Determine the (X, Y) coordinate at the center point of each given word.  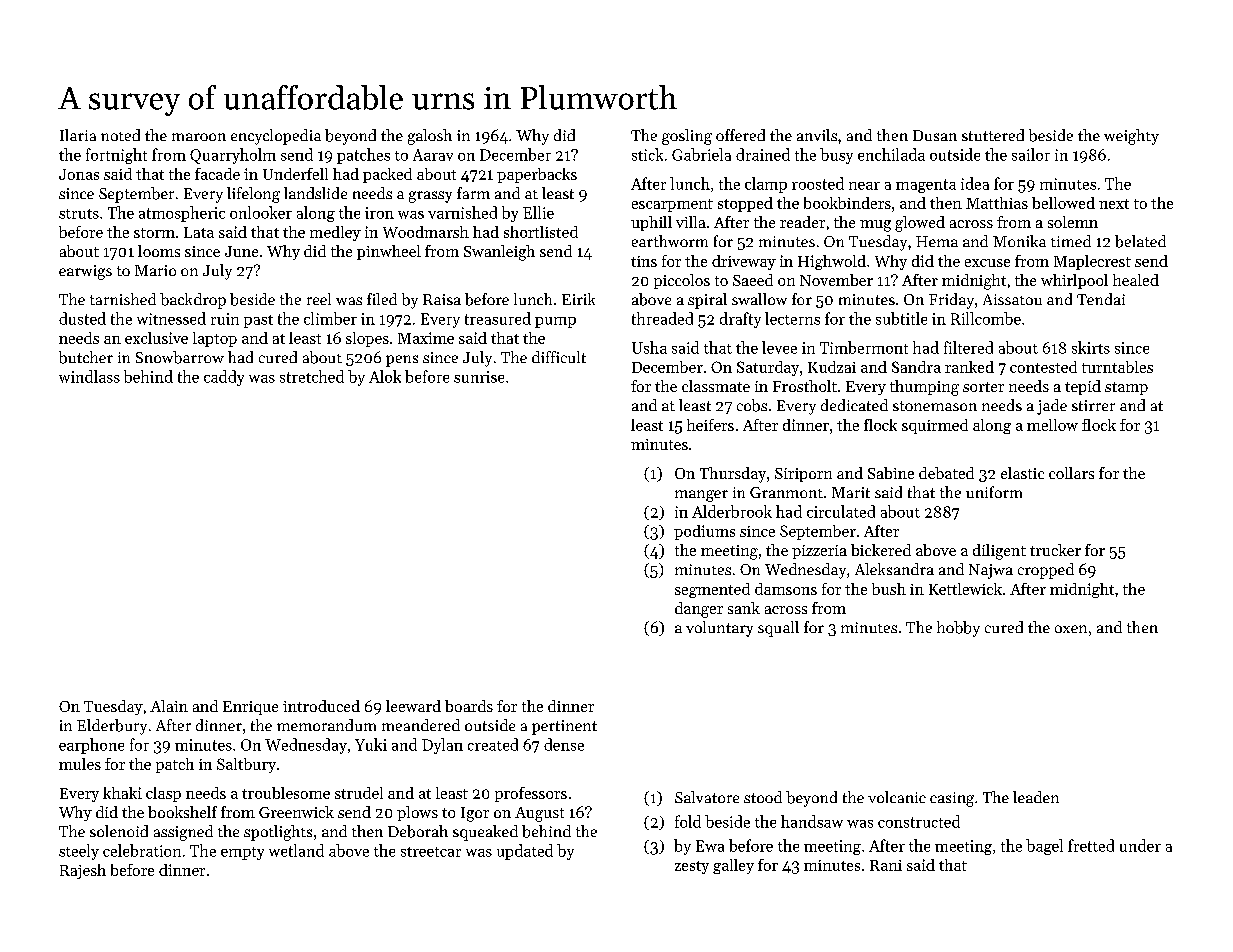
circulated (841, 511)
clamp (766, 185)
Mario (155, 270)
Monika (1019, 241)
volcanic (897, 797)
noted (120, 135)
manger (701, 496)
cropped (1046, 571)
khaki (122, 793)
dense (564, 744)
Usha (649, 347)
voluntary (719, 629)
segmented (712, 590)
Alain (169, 706)
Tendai (1101, 299)
